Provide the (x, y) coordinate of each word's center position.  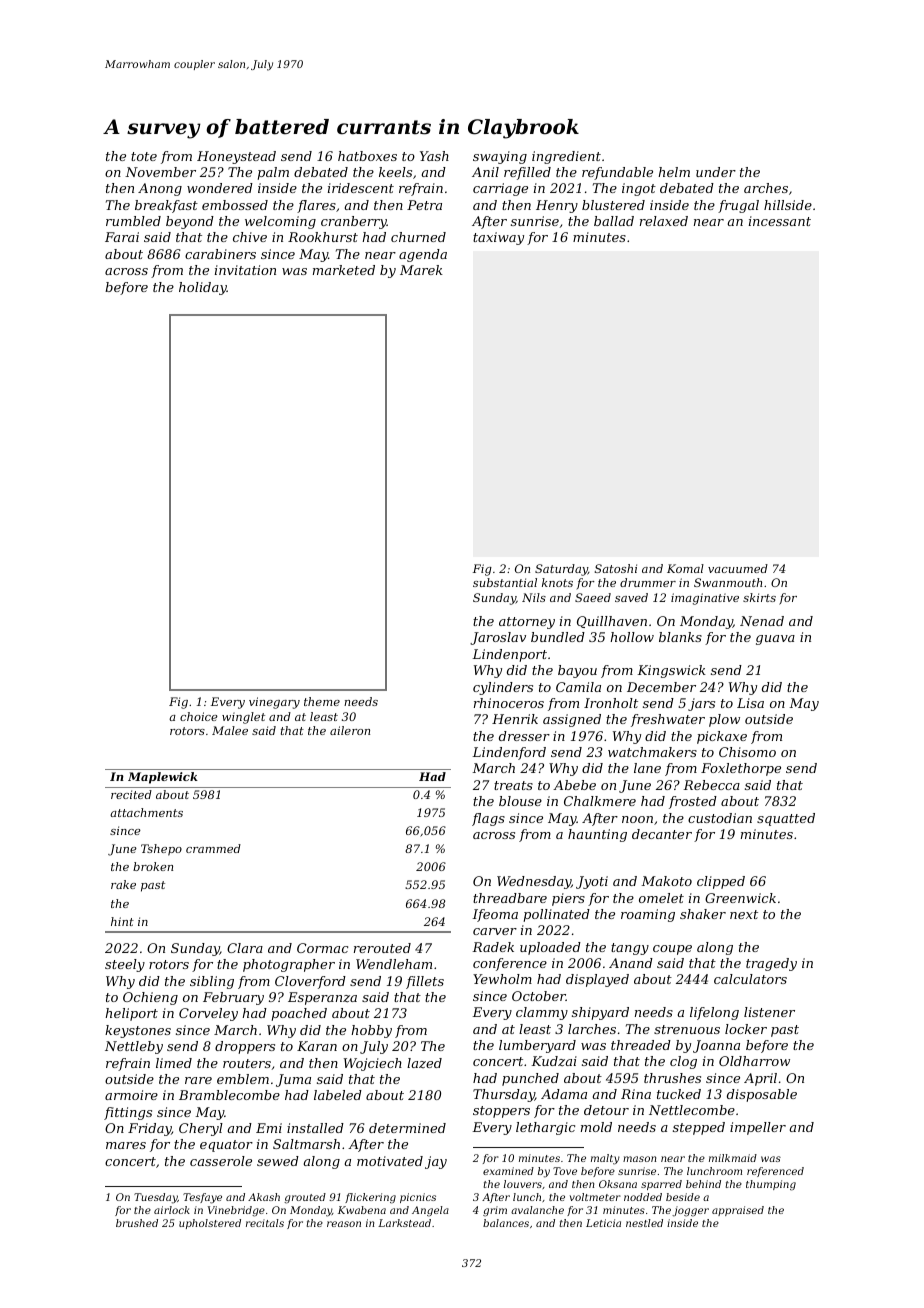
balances (506, 1223)
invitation (245, 270)
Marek (421, 270)
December (661, 687)
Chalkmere (600, 801)
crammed (213, 848)
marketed (344, 270)
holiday (203, 288)
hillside (788, 205)
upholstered (210, 1224)
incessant (780, 221)
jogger (690, 1211)
